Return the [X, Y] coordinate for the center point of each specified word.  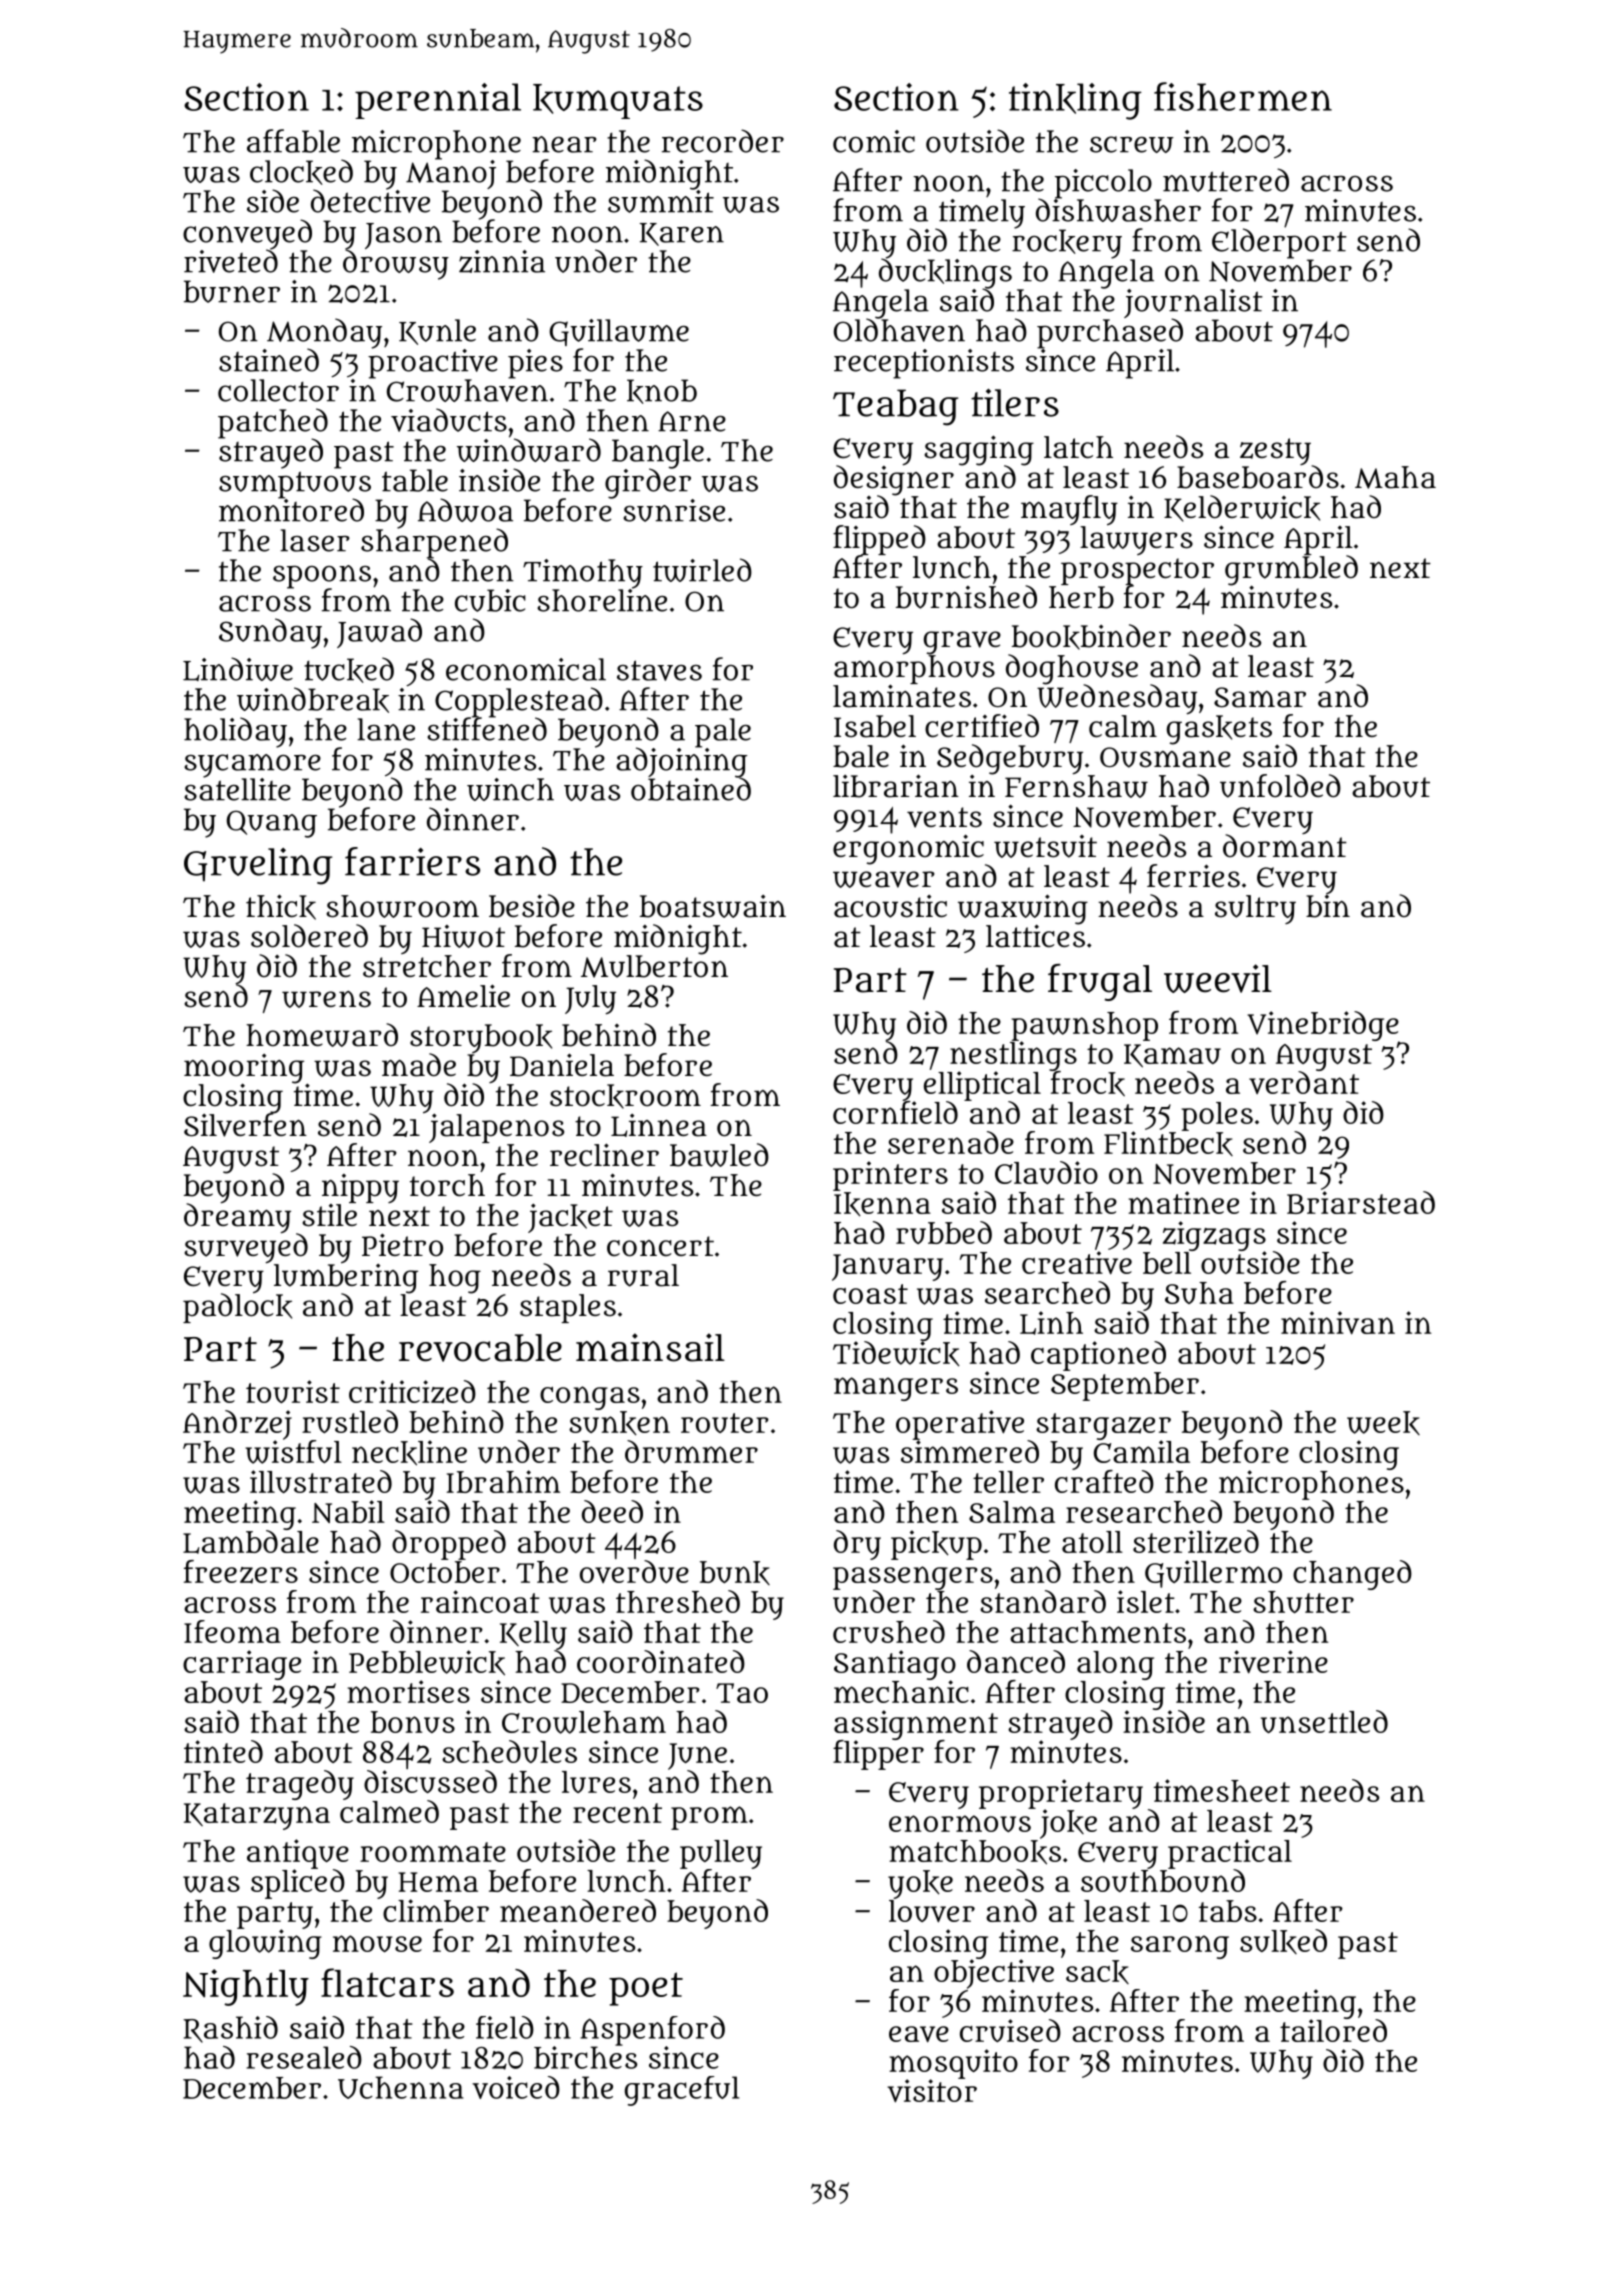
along [1115, 1665]
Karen [682, 234]
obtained [691, 789]
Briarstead [1361, 1202]
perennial [438, 101]
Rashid [230, 2029]
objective [994, 1974]
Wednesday [1117, 699]
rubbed [944, 1232]
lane [386, 729]
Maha [1395, 477]
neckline [409, 1453]
